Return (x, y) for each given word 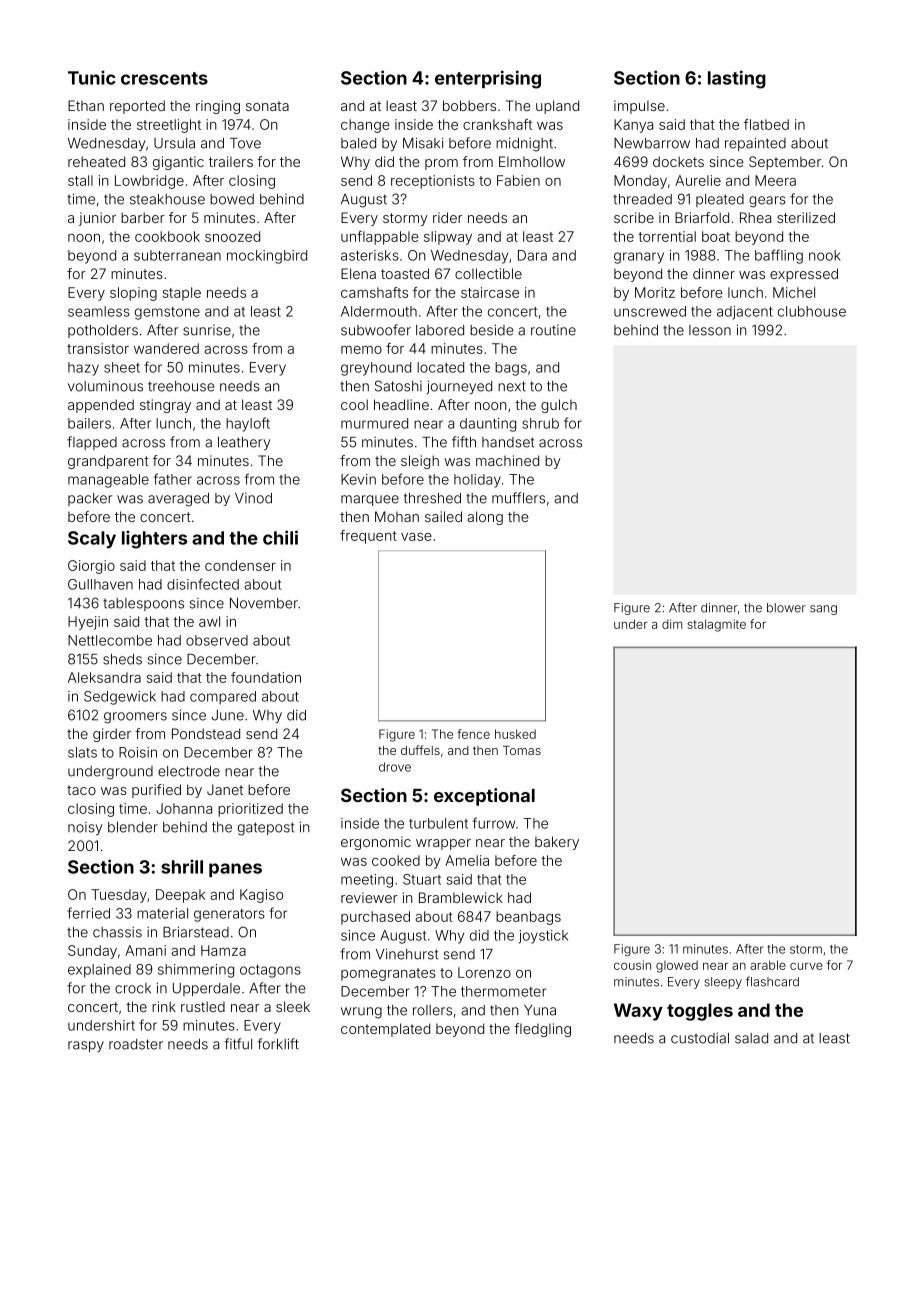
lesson (710, 330)
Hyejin (88, 623)
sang (823, 610)
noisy (85, 828)
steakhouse (167, 199)
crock (133, 988)
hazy (83, 369)
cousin (632, 965)
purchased (375, 918)
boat (716, 236)
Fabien (518, 180)
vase (416, 537)
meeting (367, 881)
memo (361, 350)
